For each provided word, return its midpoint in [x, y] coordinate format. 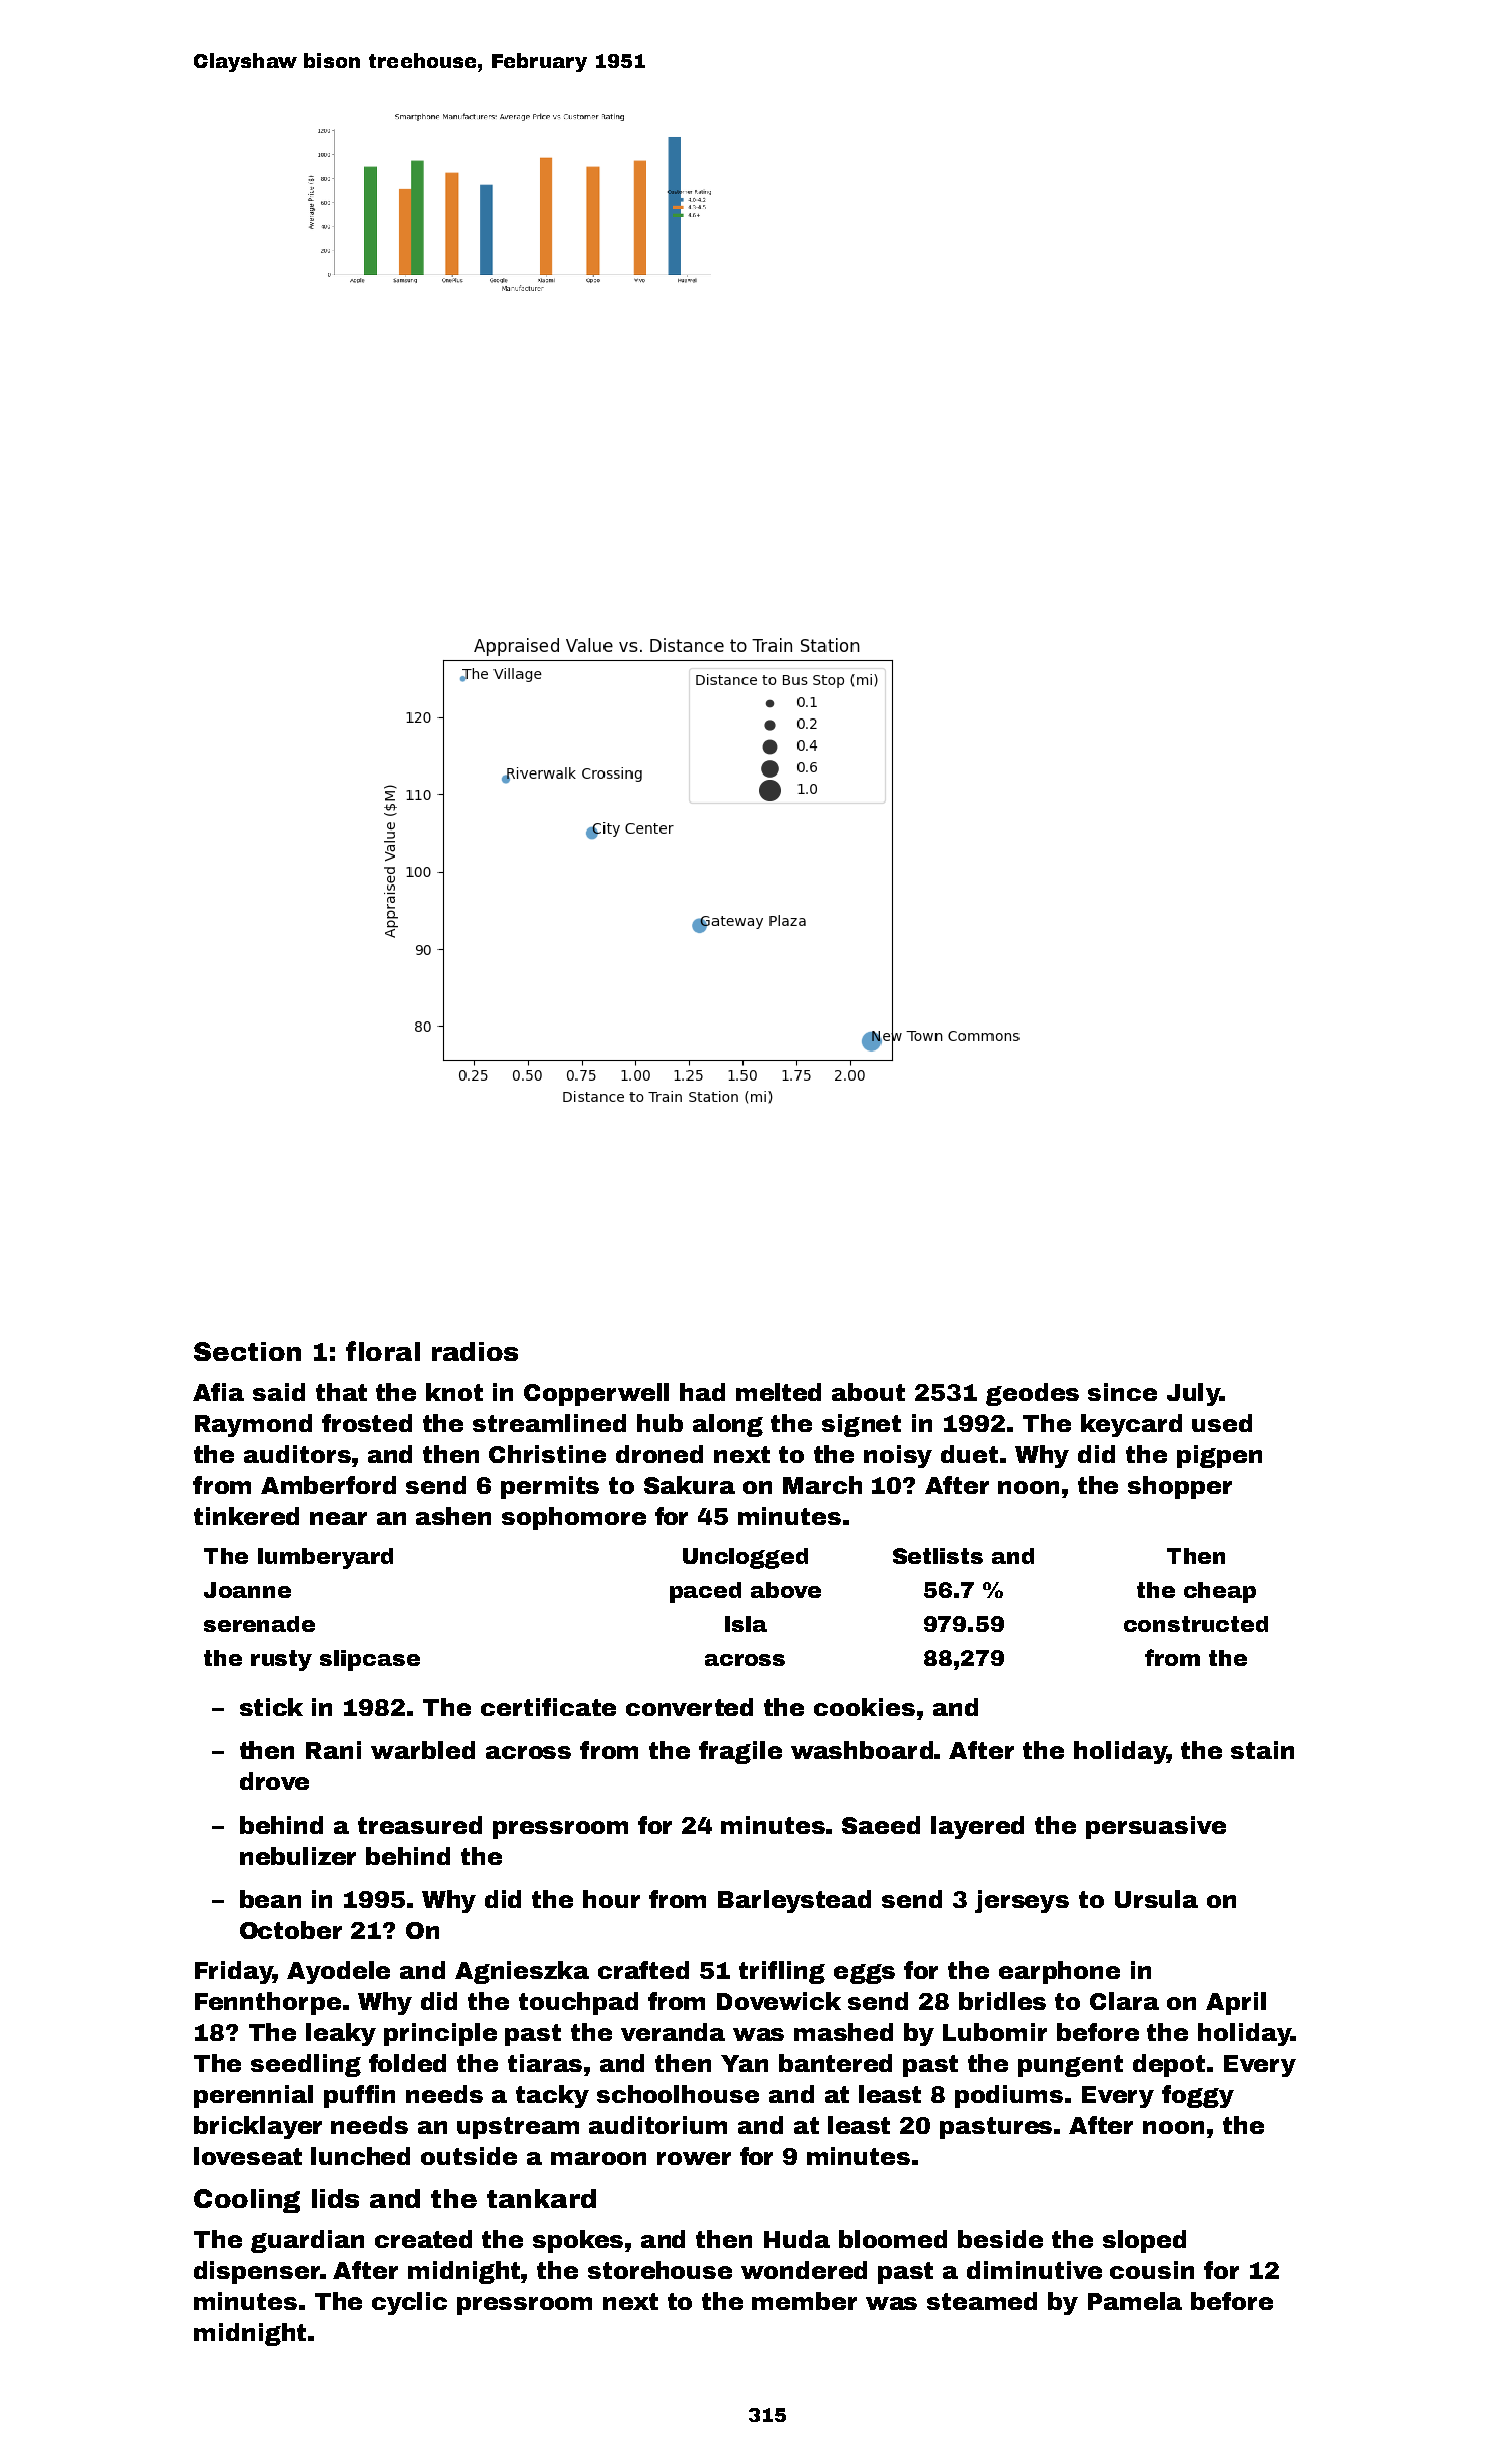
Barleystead [794, 1901]
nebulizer [298, 1856]
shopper [1180, 1487]
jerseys [1022, 1901]
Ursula [1156, 1899]
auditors [297, 1454]
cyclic [409, 2303]
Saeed [881, 1825]
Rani [333, 1750]
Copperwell [596, 1394]
